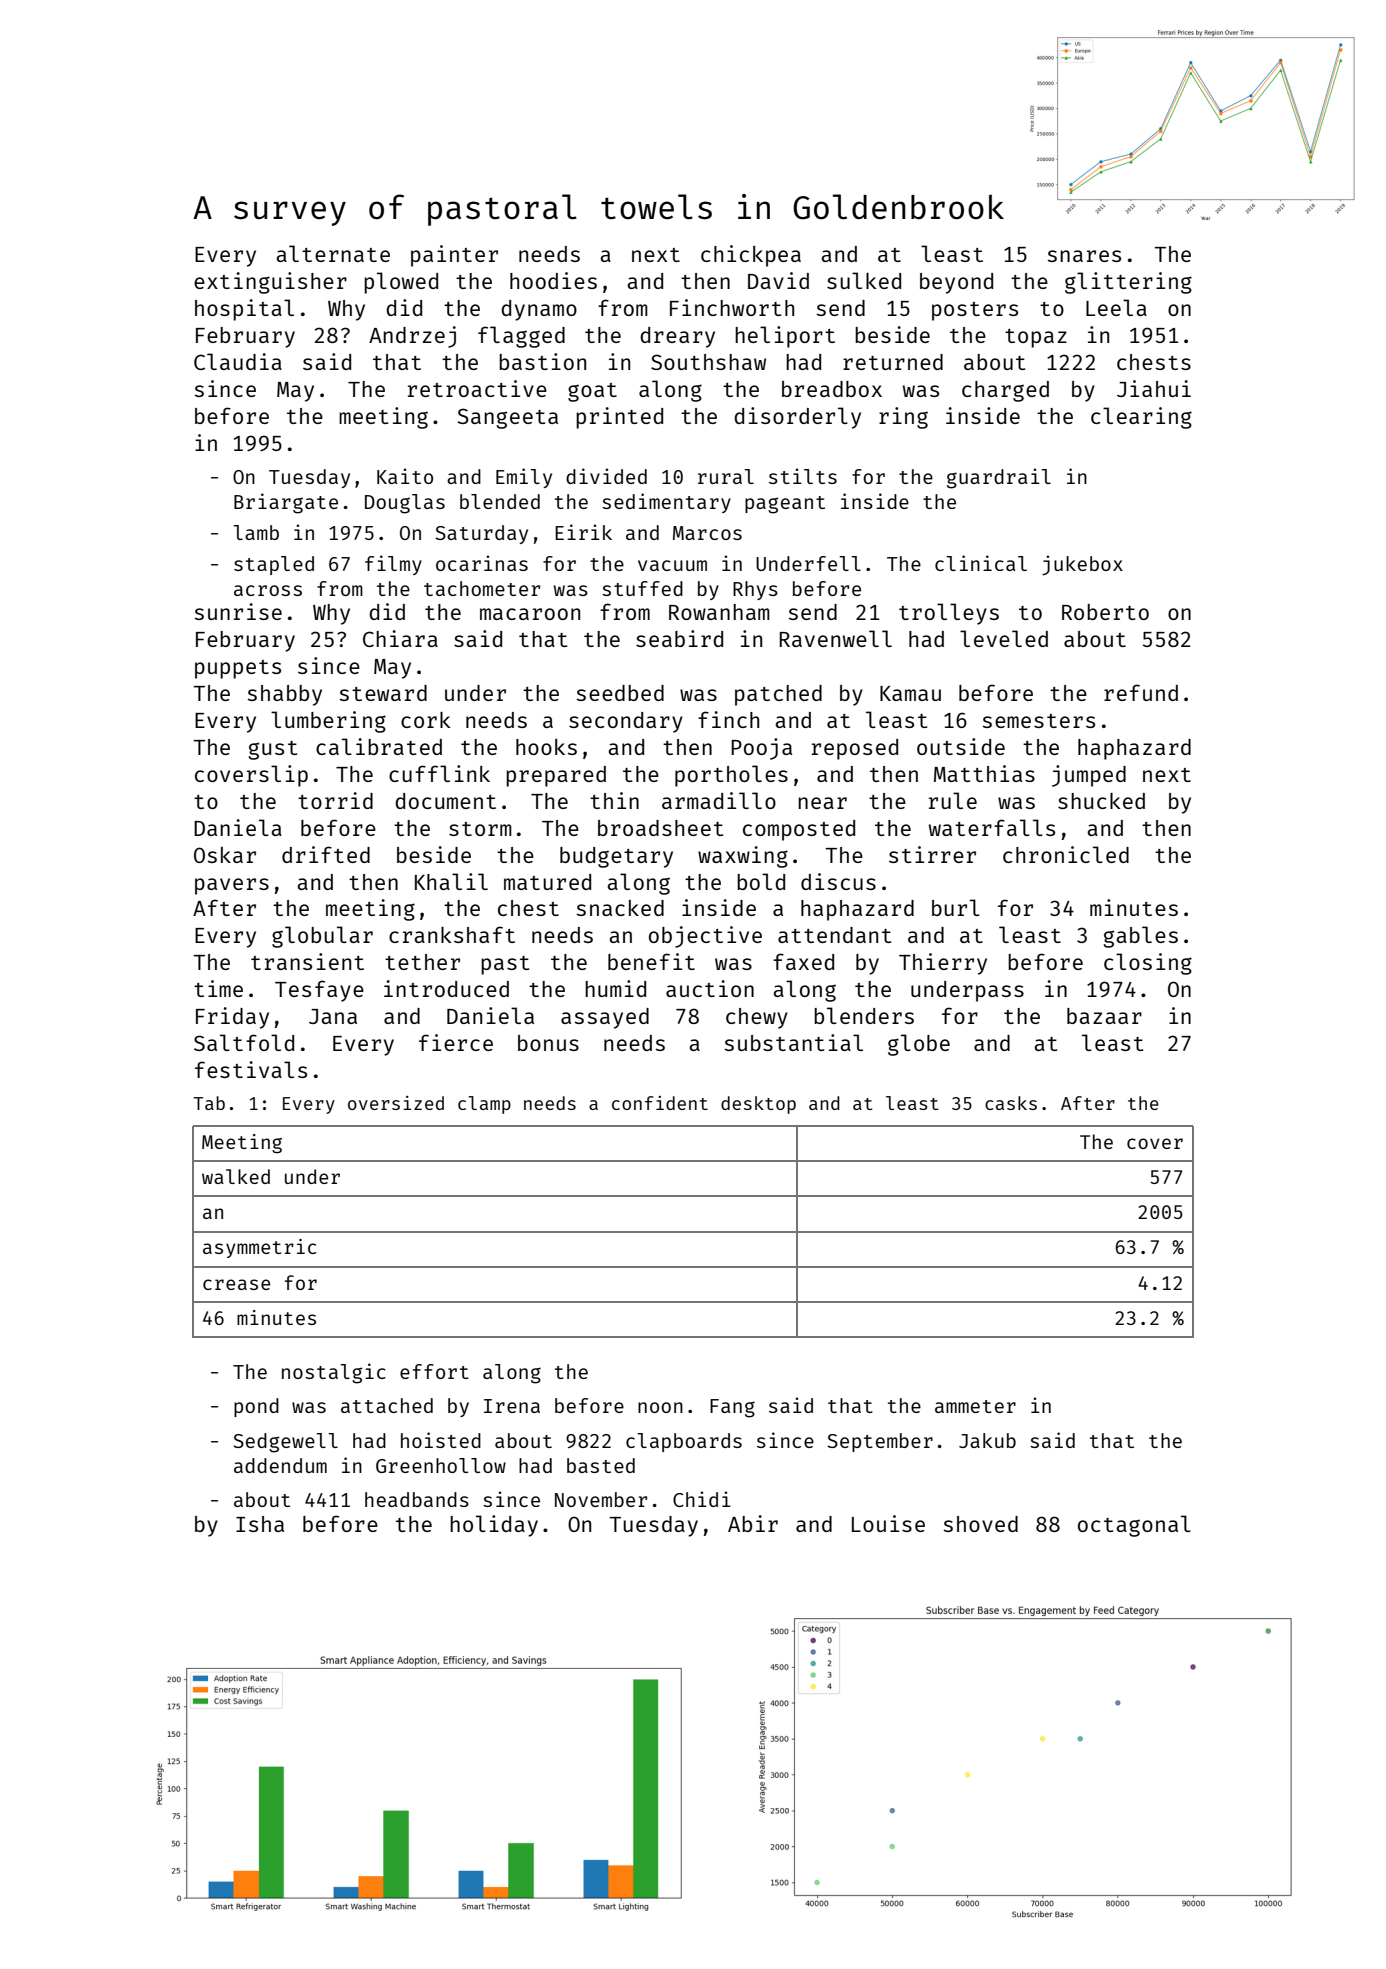 The image size is (1386, 1969). What do you see at coordinates (1134, 1526) in the screenshot?
I see `octagonal` at bounding box center [1134, 1526].
